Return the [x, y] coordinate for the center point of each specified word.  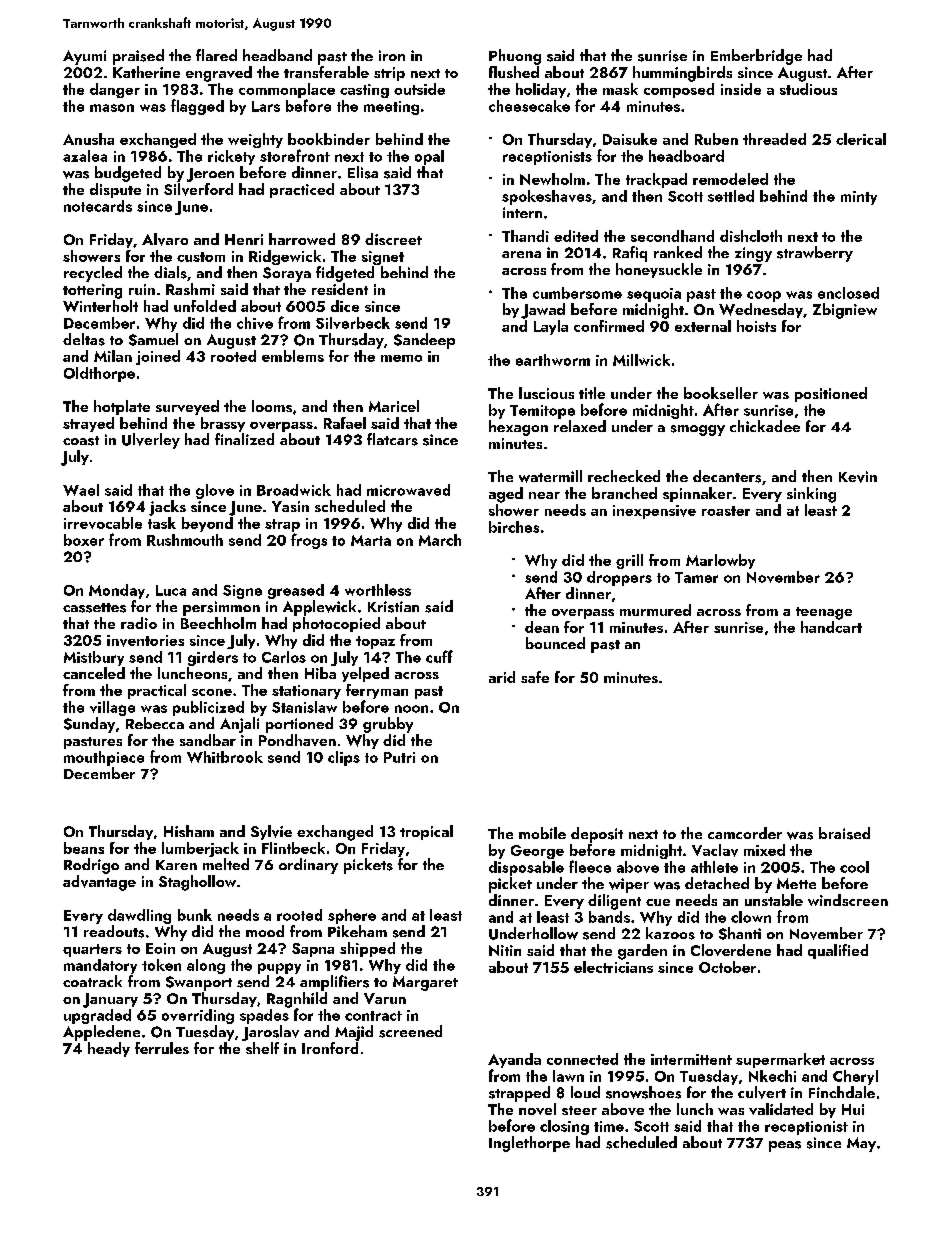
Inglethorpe [529, 1144]
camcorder [745, 833]
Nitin [505, 950]
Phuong [515, 57]
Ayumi [84, 57]
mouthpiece [104, 758]
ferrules [162, 1048]
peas [785, 1146]
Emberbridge [756, 57]
